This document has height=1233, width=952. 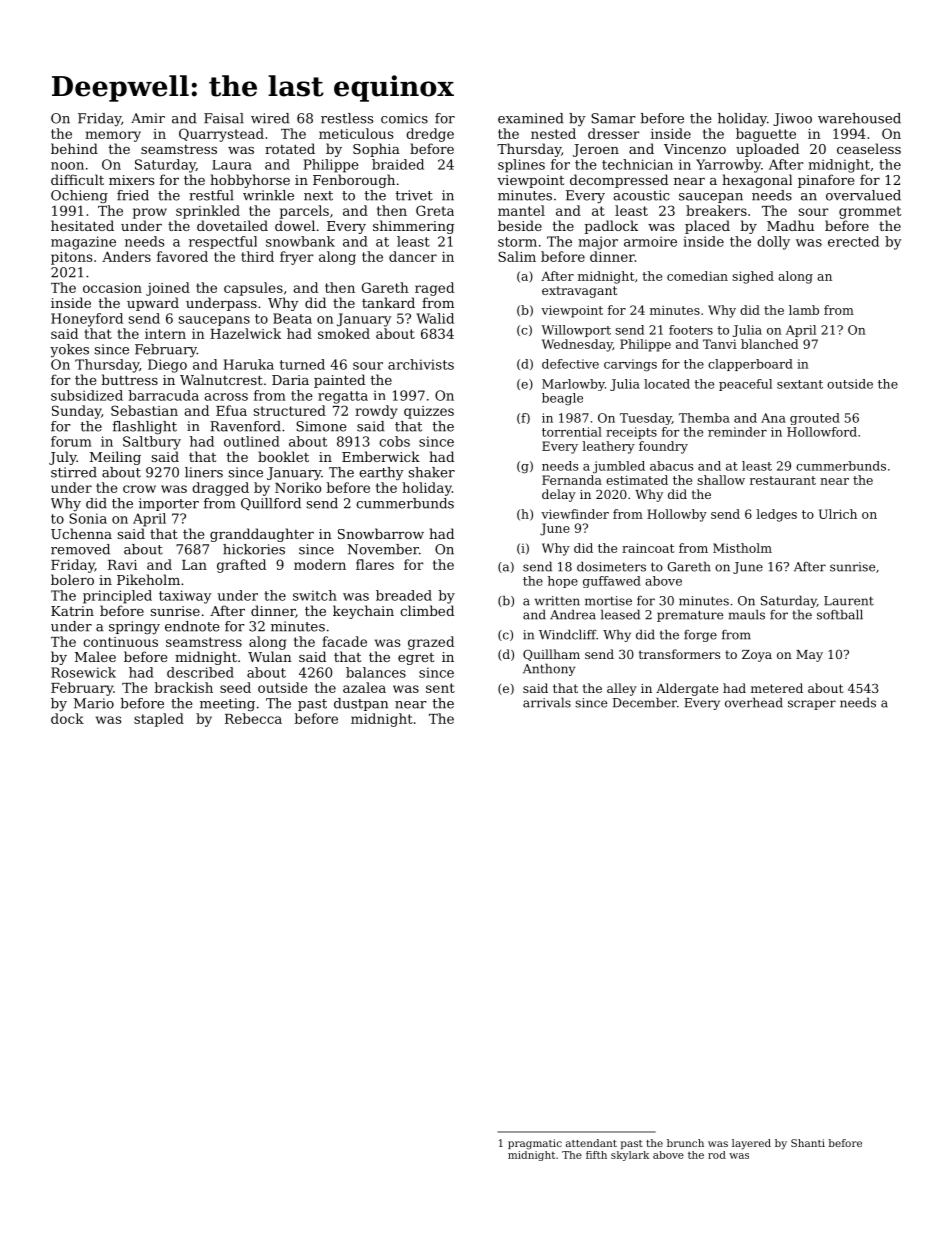 What do you see at coordinates (570, 364) in the document?
I see `defective` at bounding box center [570, 364].
